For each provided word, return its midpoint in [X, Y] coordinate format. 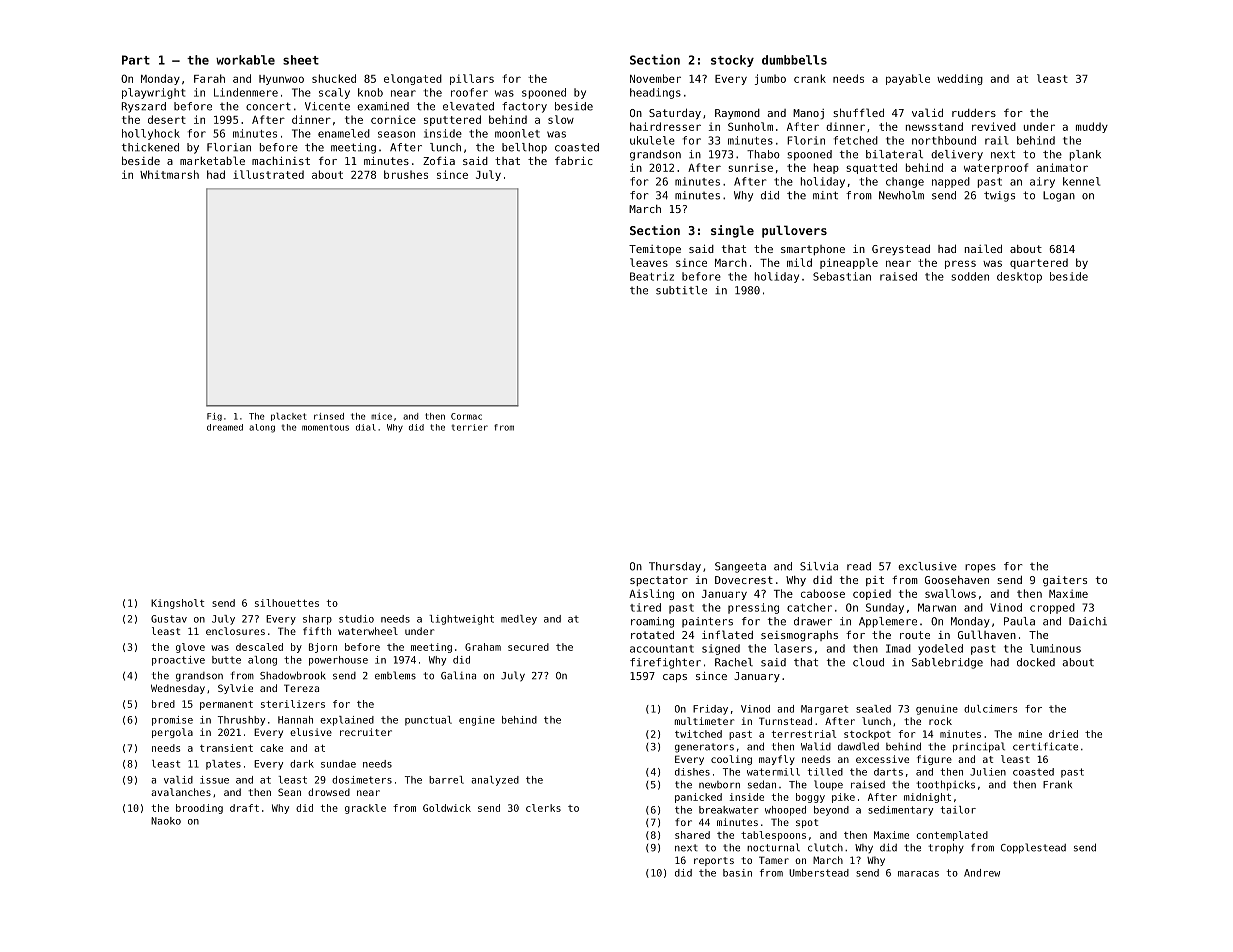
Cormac [466, 416]
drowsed [329, 792]
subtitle [681, 290]
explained [347, 721]
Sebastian [842, 276]
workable [245, 60]
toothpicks [945, 785]
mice [381, 416]
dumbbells [794, 60]
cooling [731, 760]
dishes [692, 772]
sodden [970, 276]
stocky [732, 61]
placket [288, 416]
